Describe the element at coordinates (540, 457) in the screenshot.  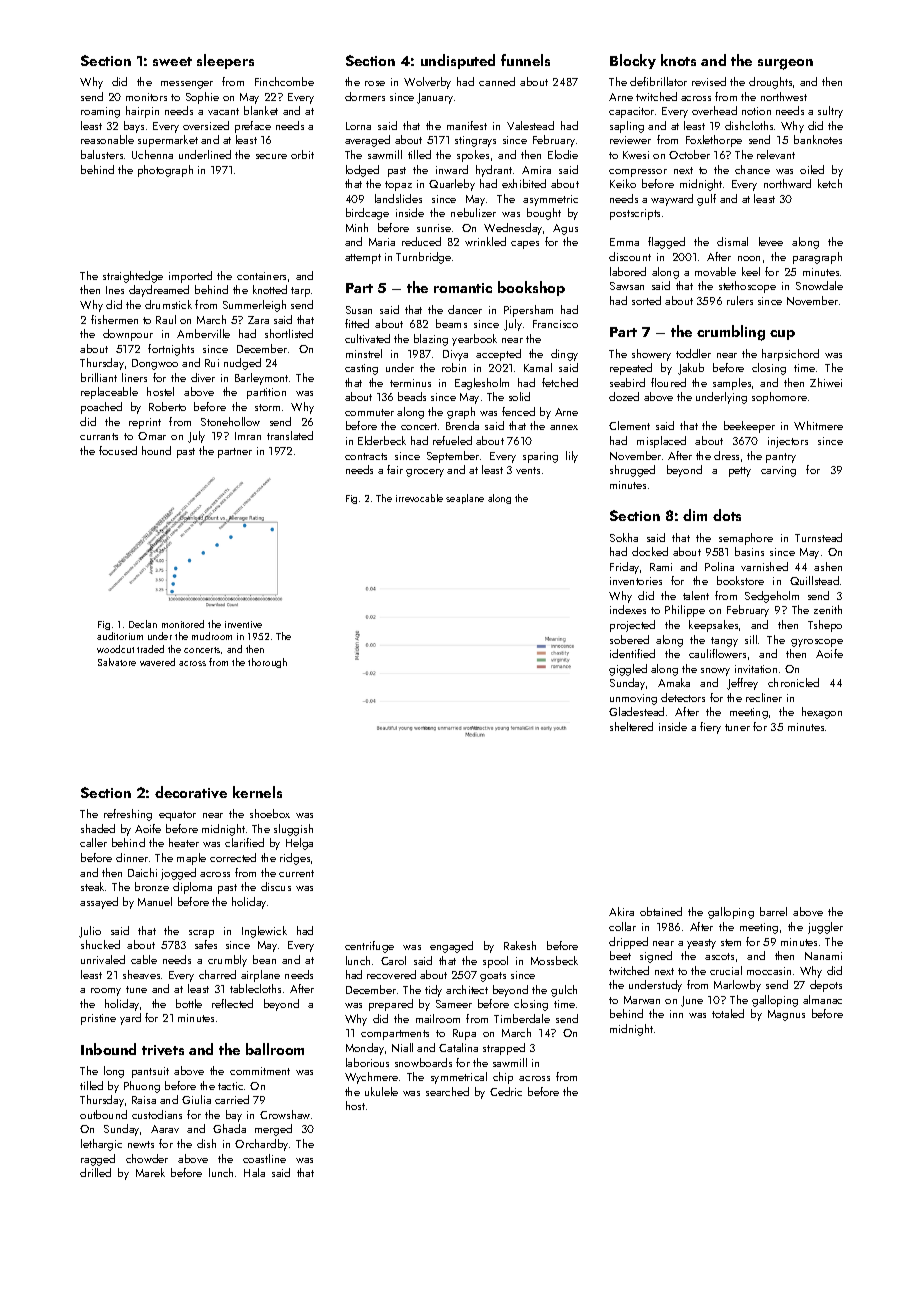
I see `sparing` at that location.
